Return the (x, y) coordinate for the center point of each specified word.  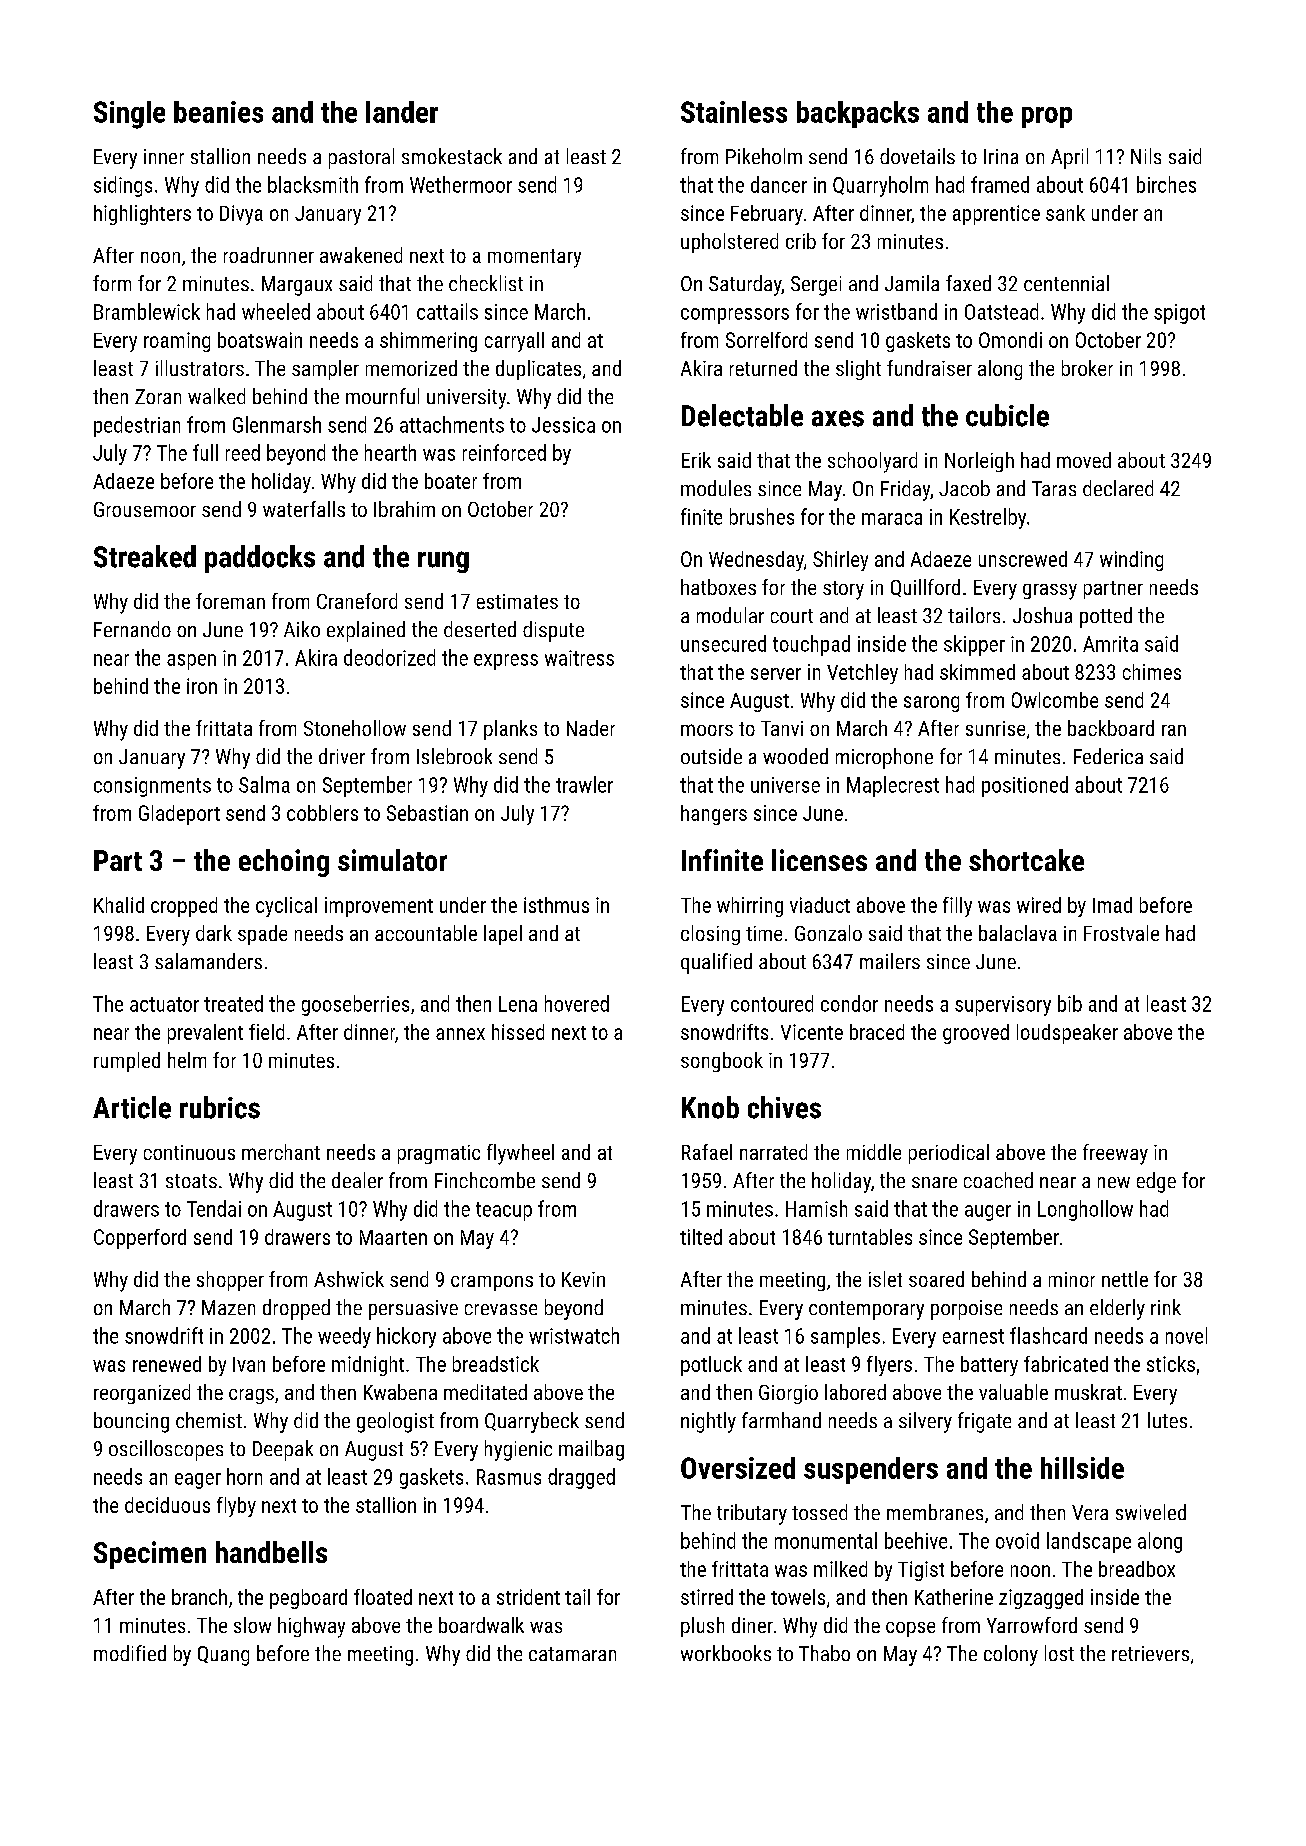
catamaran (572, 1654)
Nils (1146, 156)
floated (383, 1597)
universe (785, 785)
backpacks (858, 114)
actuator (164, 1004)
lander (402, 112)
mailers (890, 961)
